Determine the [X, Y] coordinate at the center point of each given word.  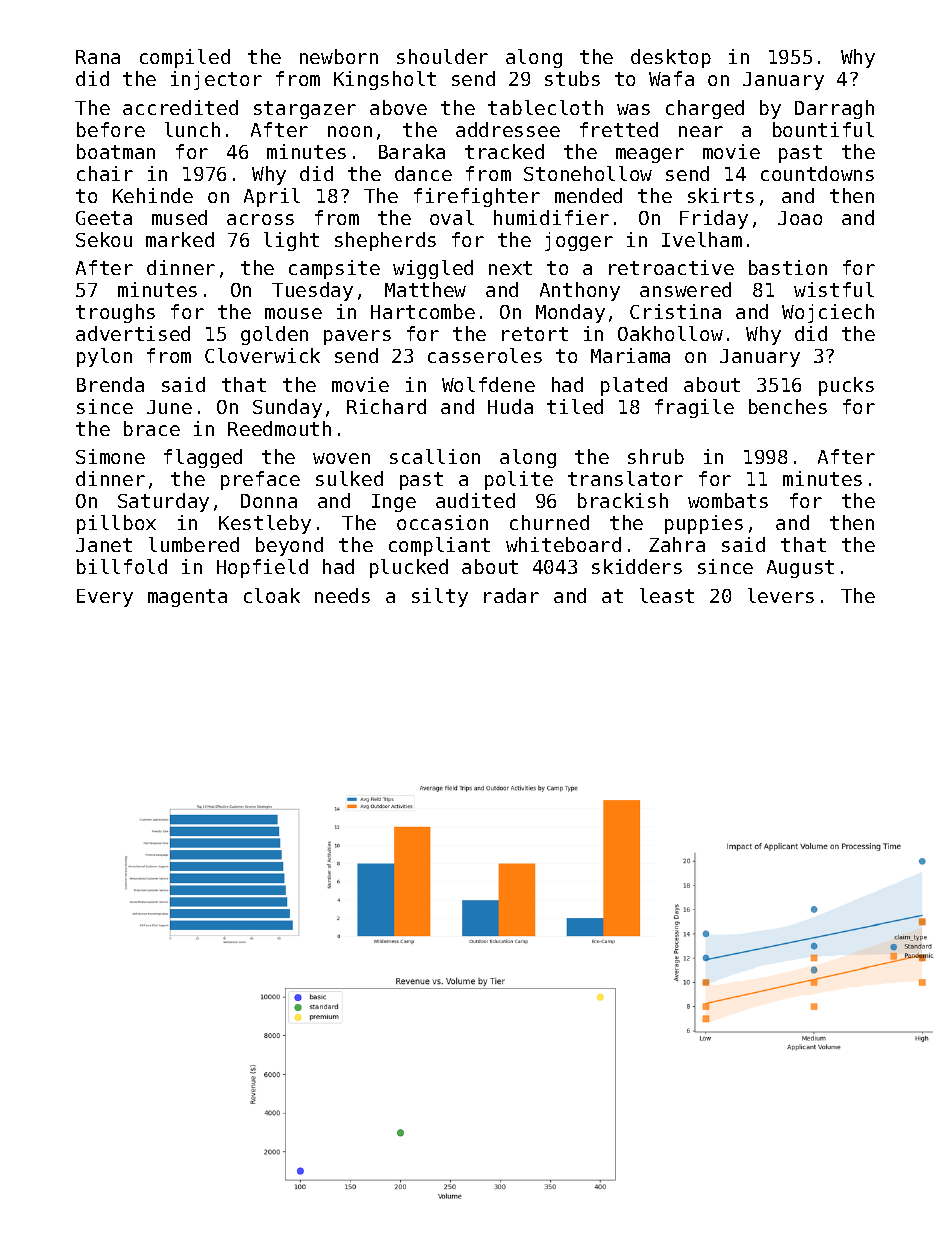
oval [452, 217]
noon [350, 131]
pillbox [116, 524]
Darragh [834, 109]
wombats [728, 500]
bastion [788, 267]
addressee [508, 129]
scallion [435, 456]
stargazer [305, 110]
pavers [357, 337]
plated [634, 386]
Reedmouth [279, 428]
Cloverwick [262, 355]
